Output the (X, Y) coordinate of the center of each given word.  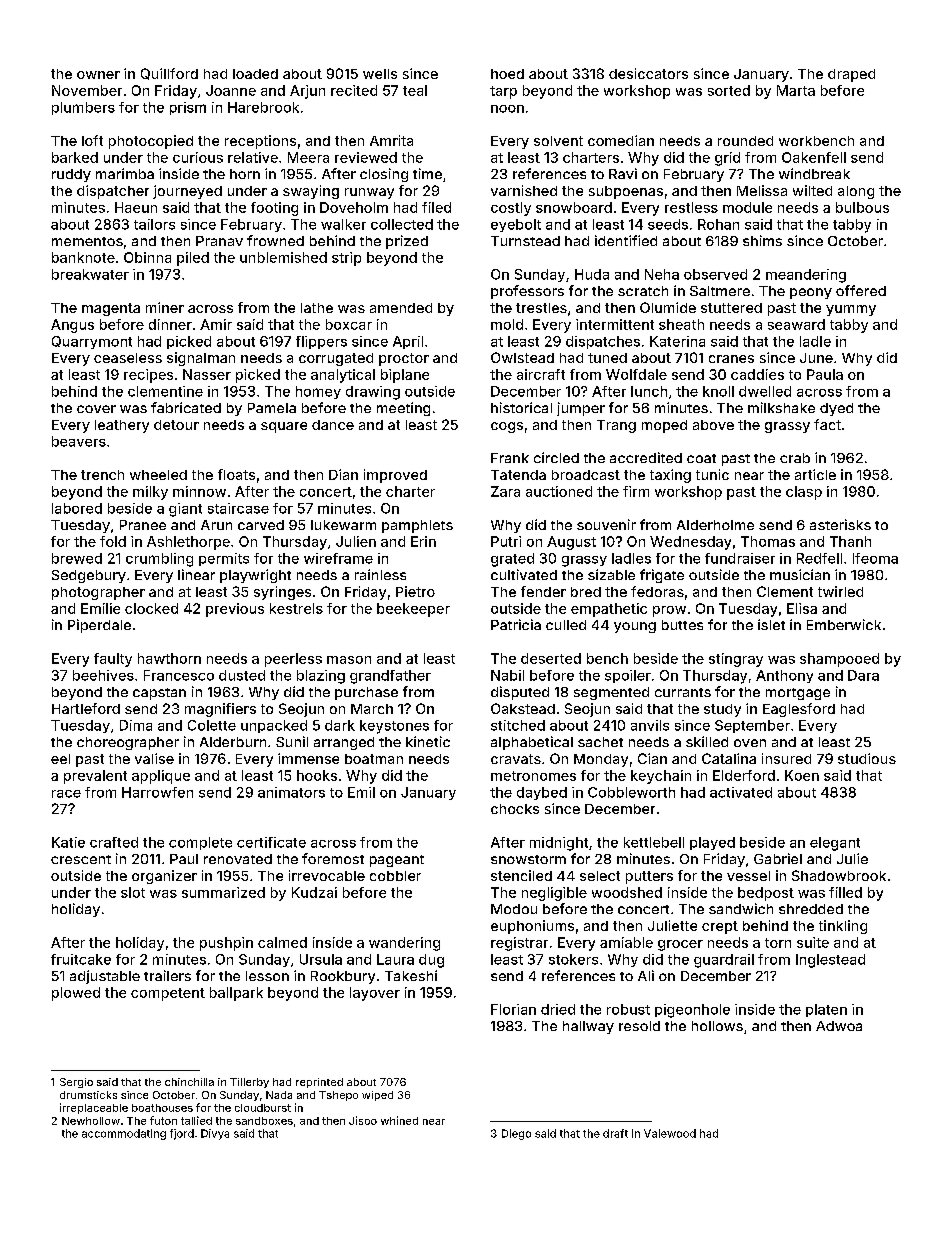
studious (867, 758)
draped (851, 75)
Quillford (169, 74)
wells (380, 74)
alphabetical (532, 743)
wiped (377, 1096)
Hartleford (86, 708)
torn (778, 943)
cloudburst (263, 1108)
